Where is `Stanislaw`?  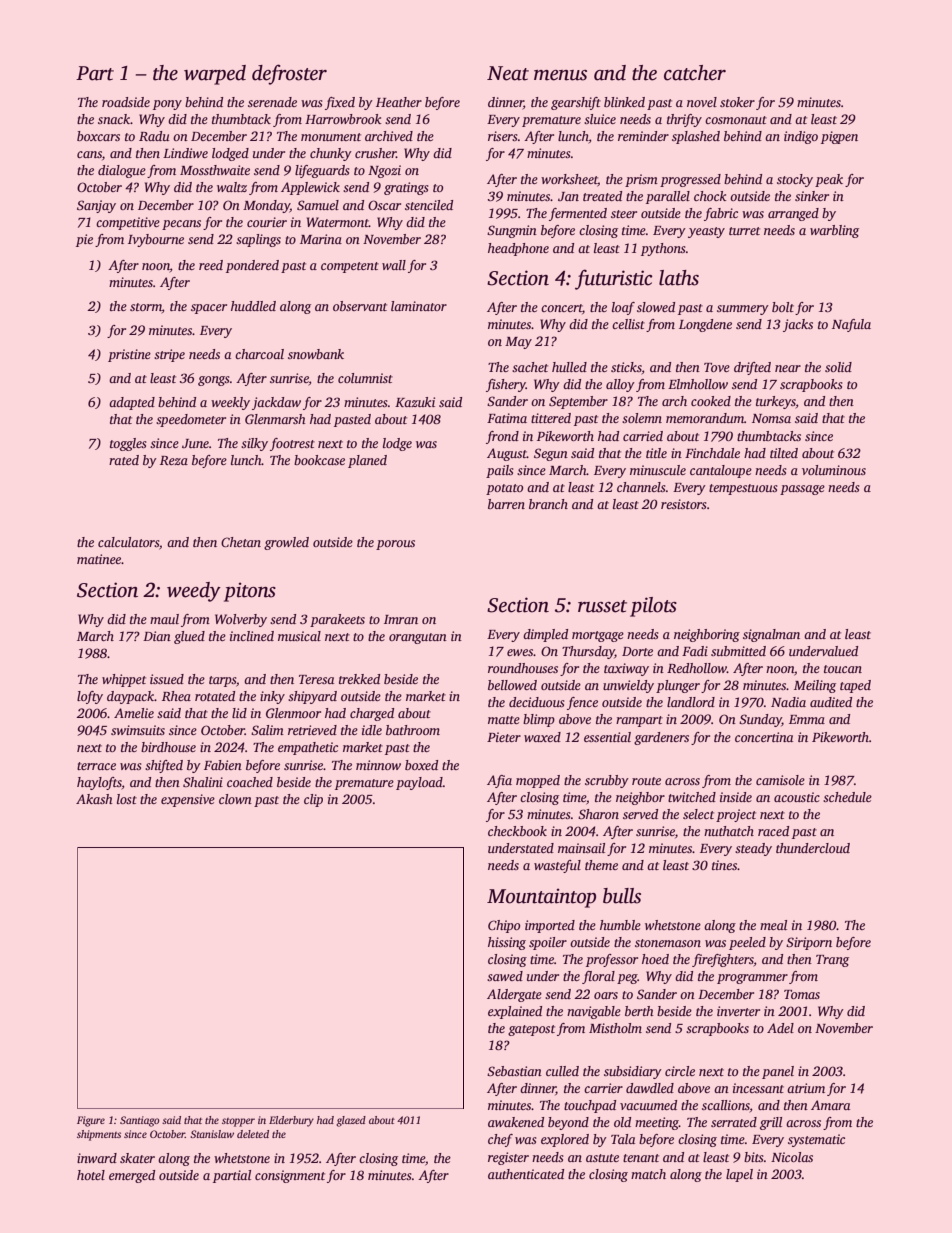
Stanislaw is located at coordinates (212, 1134).
